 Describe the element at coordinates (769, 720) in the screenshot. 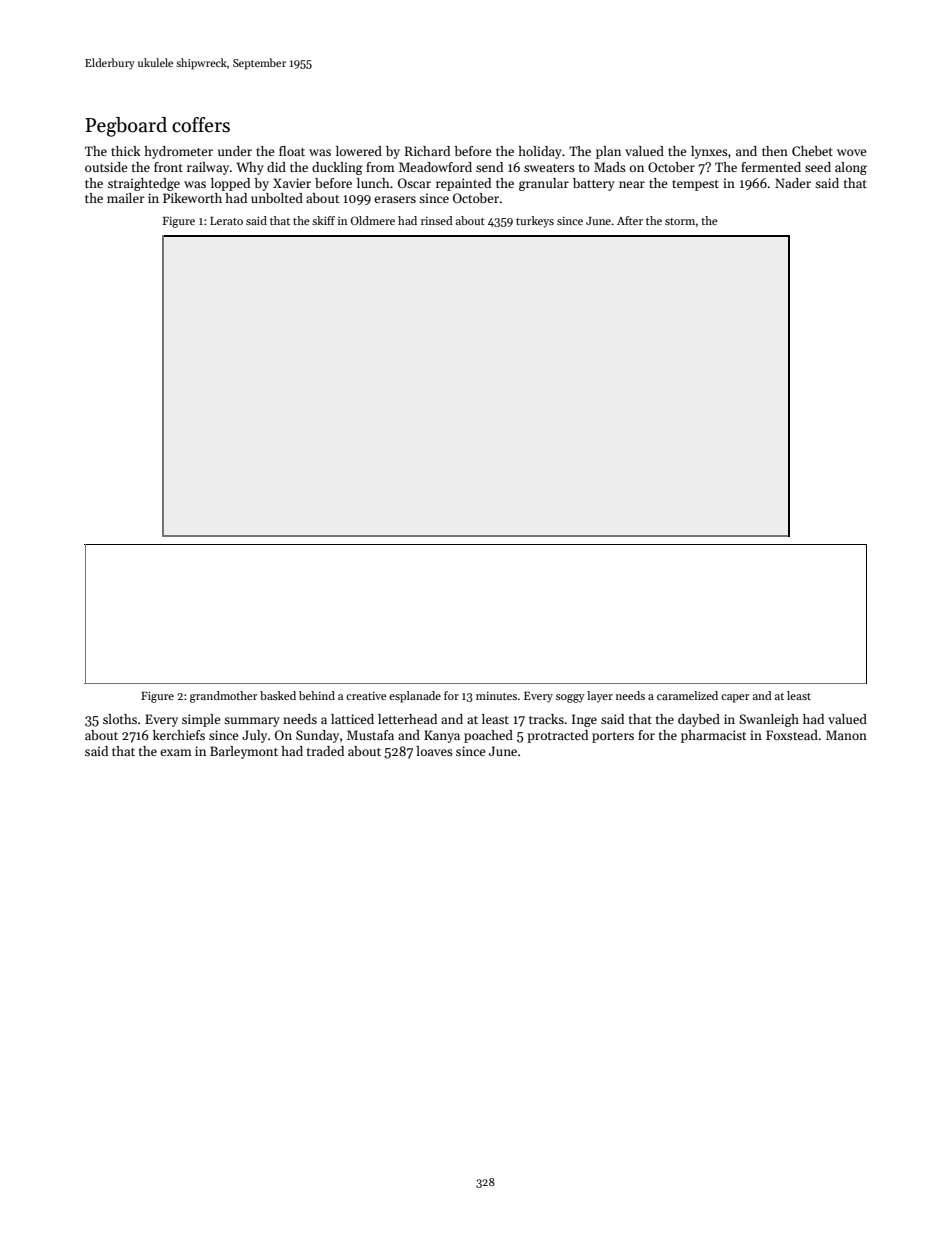

I see `Swanleigh` at that location.
